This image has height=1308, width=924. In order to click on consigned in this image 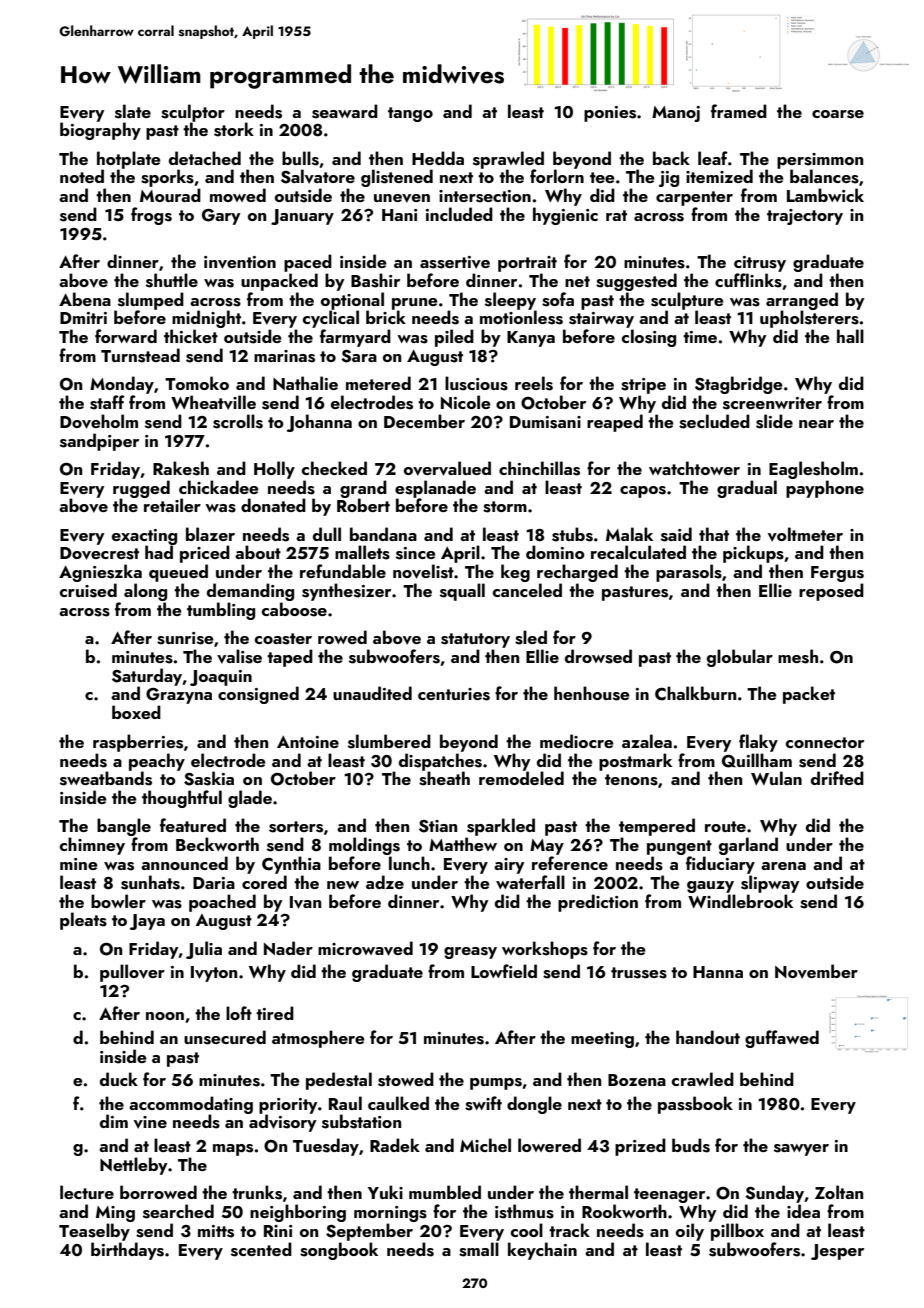, I will do `click(258, 695)`.
